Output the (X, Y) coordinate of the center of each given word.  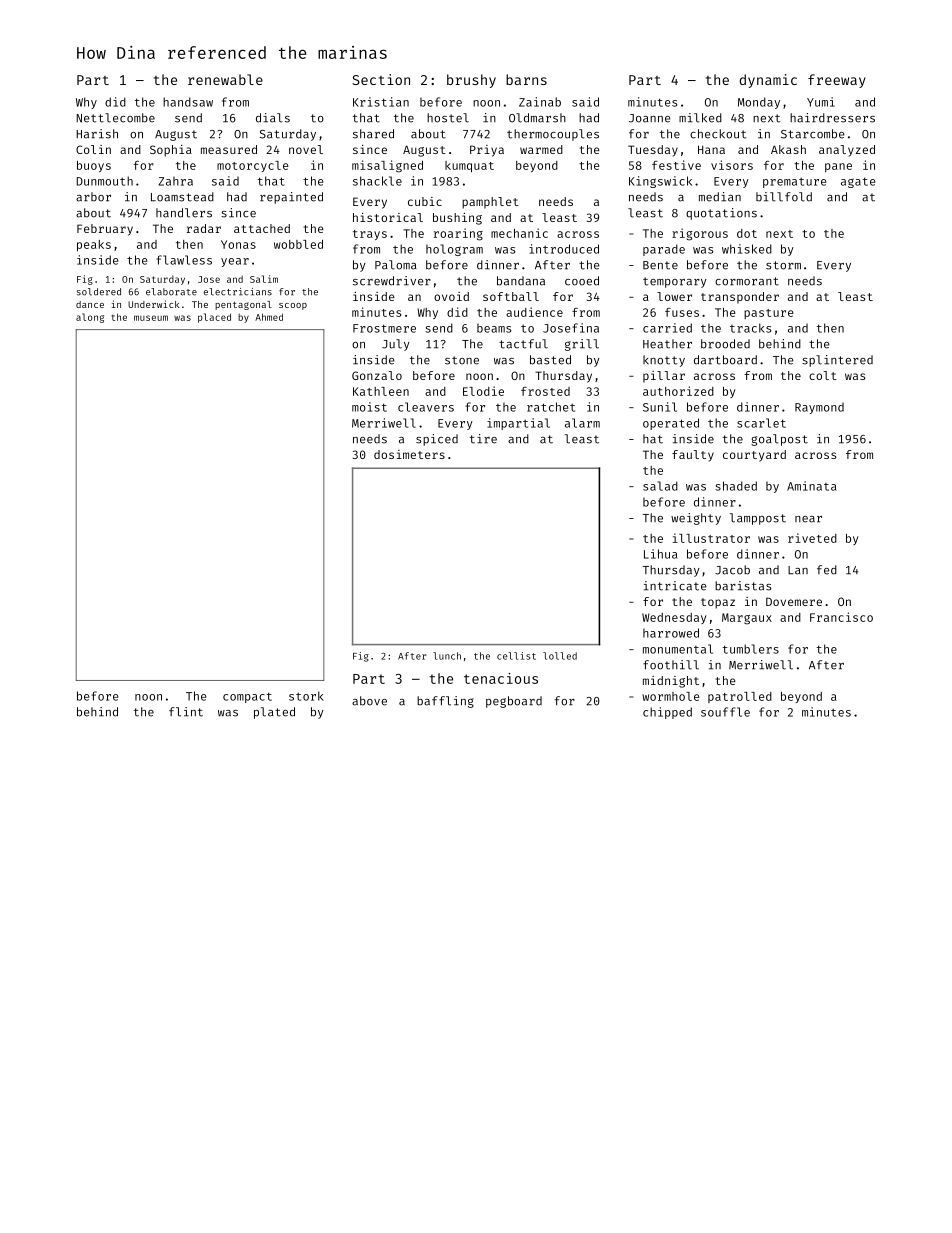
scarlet (761, 423)
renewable (225, 79)
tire (483, 439)
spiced (437, 440)
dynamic (768, 81)
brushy (471, 81)
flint (186, 712)
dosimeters (409, 454)
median (720, 197)
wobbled (298, 244)
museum (151, 318)
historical (388, 217)
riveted (812, 538)
